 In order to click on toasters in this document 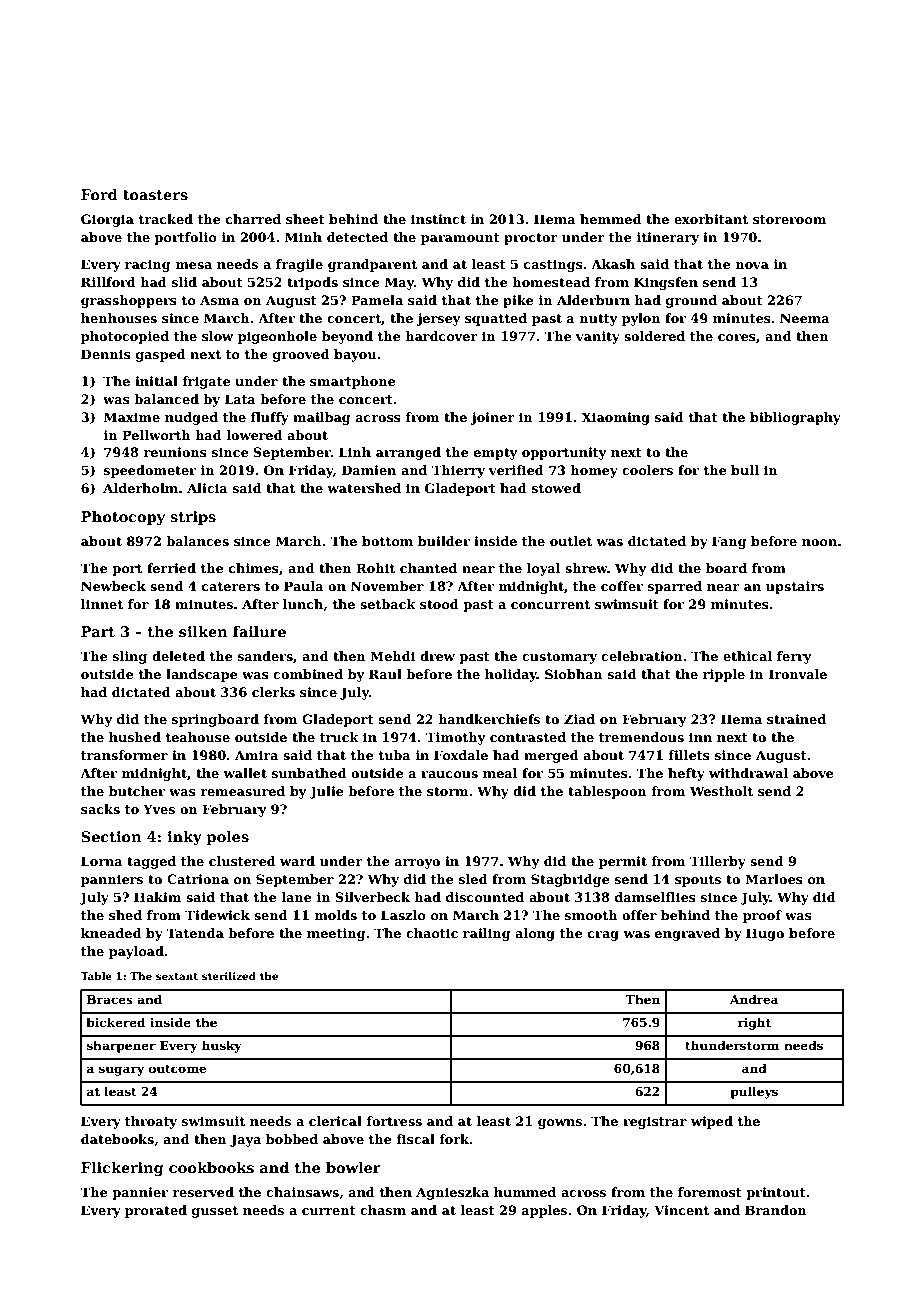, I will do `click(155, 195)`.
